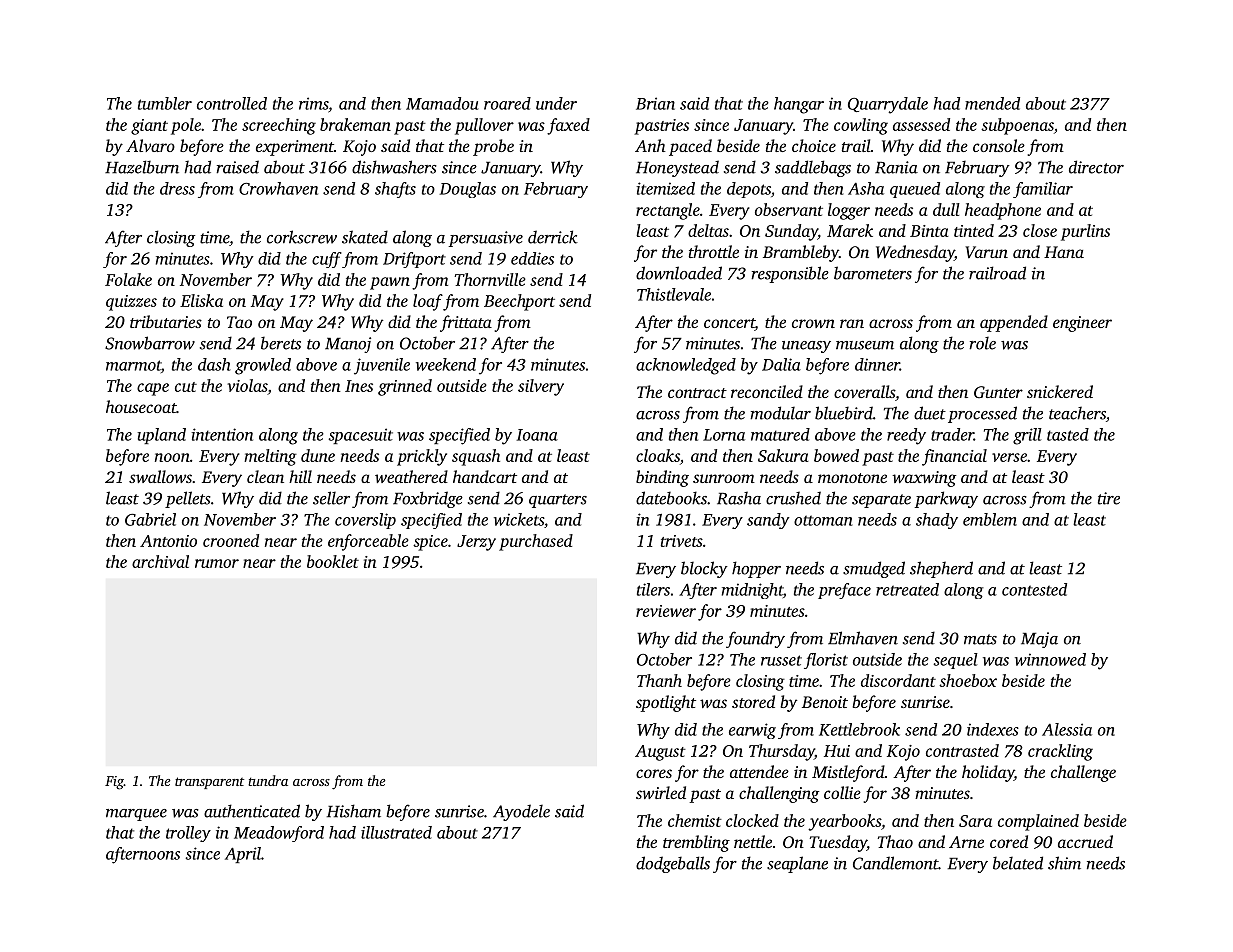  What do you see at coordinates (507, 103) in the document?
I see `roared` at bounding box center [507, 103].
